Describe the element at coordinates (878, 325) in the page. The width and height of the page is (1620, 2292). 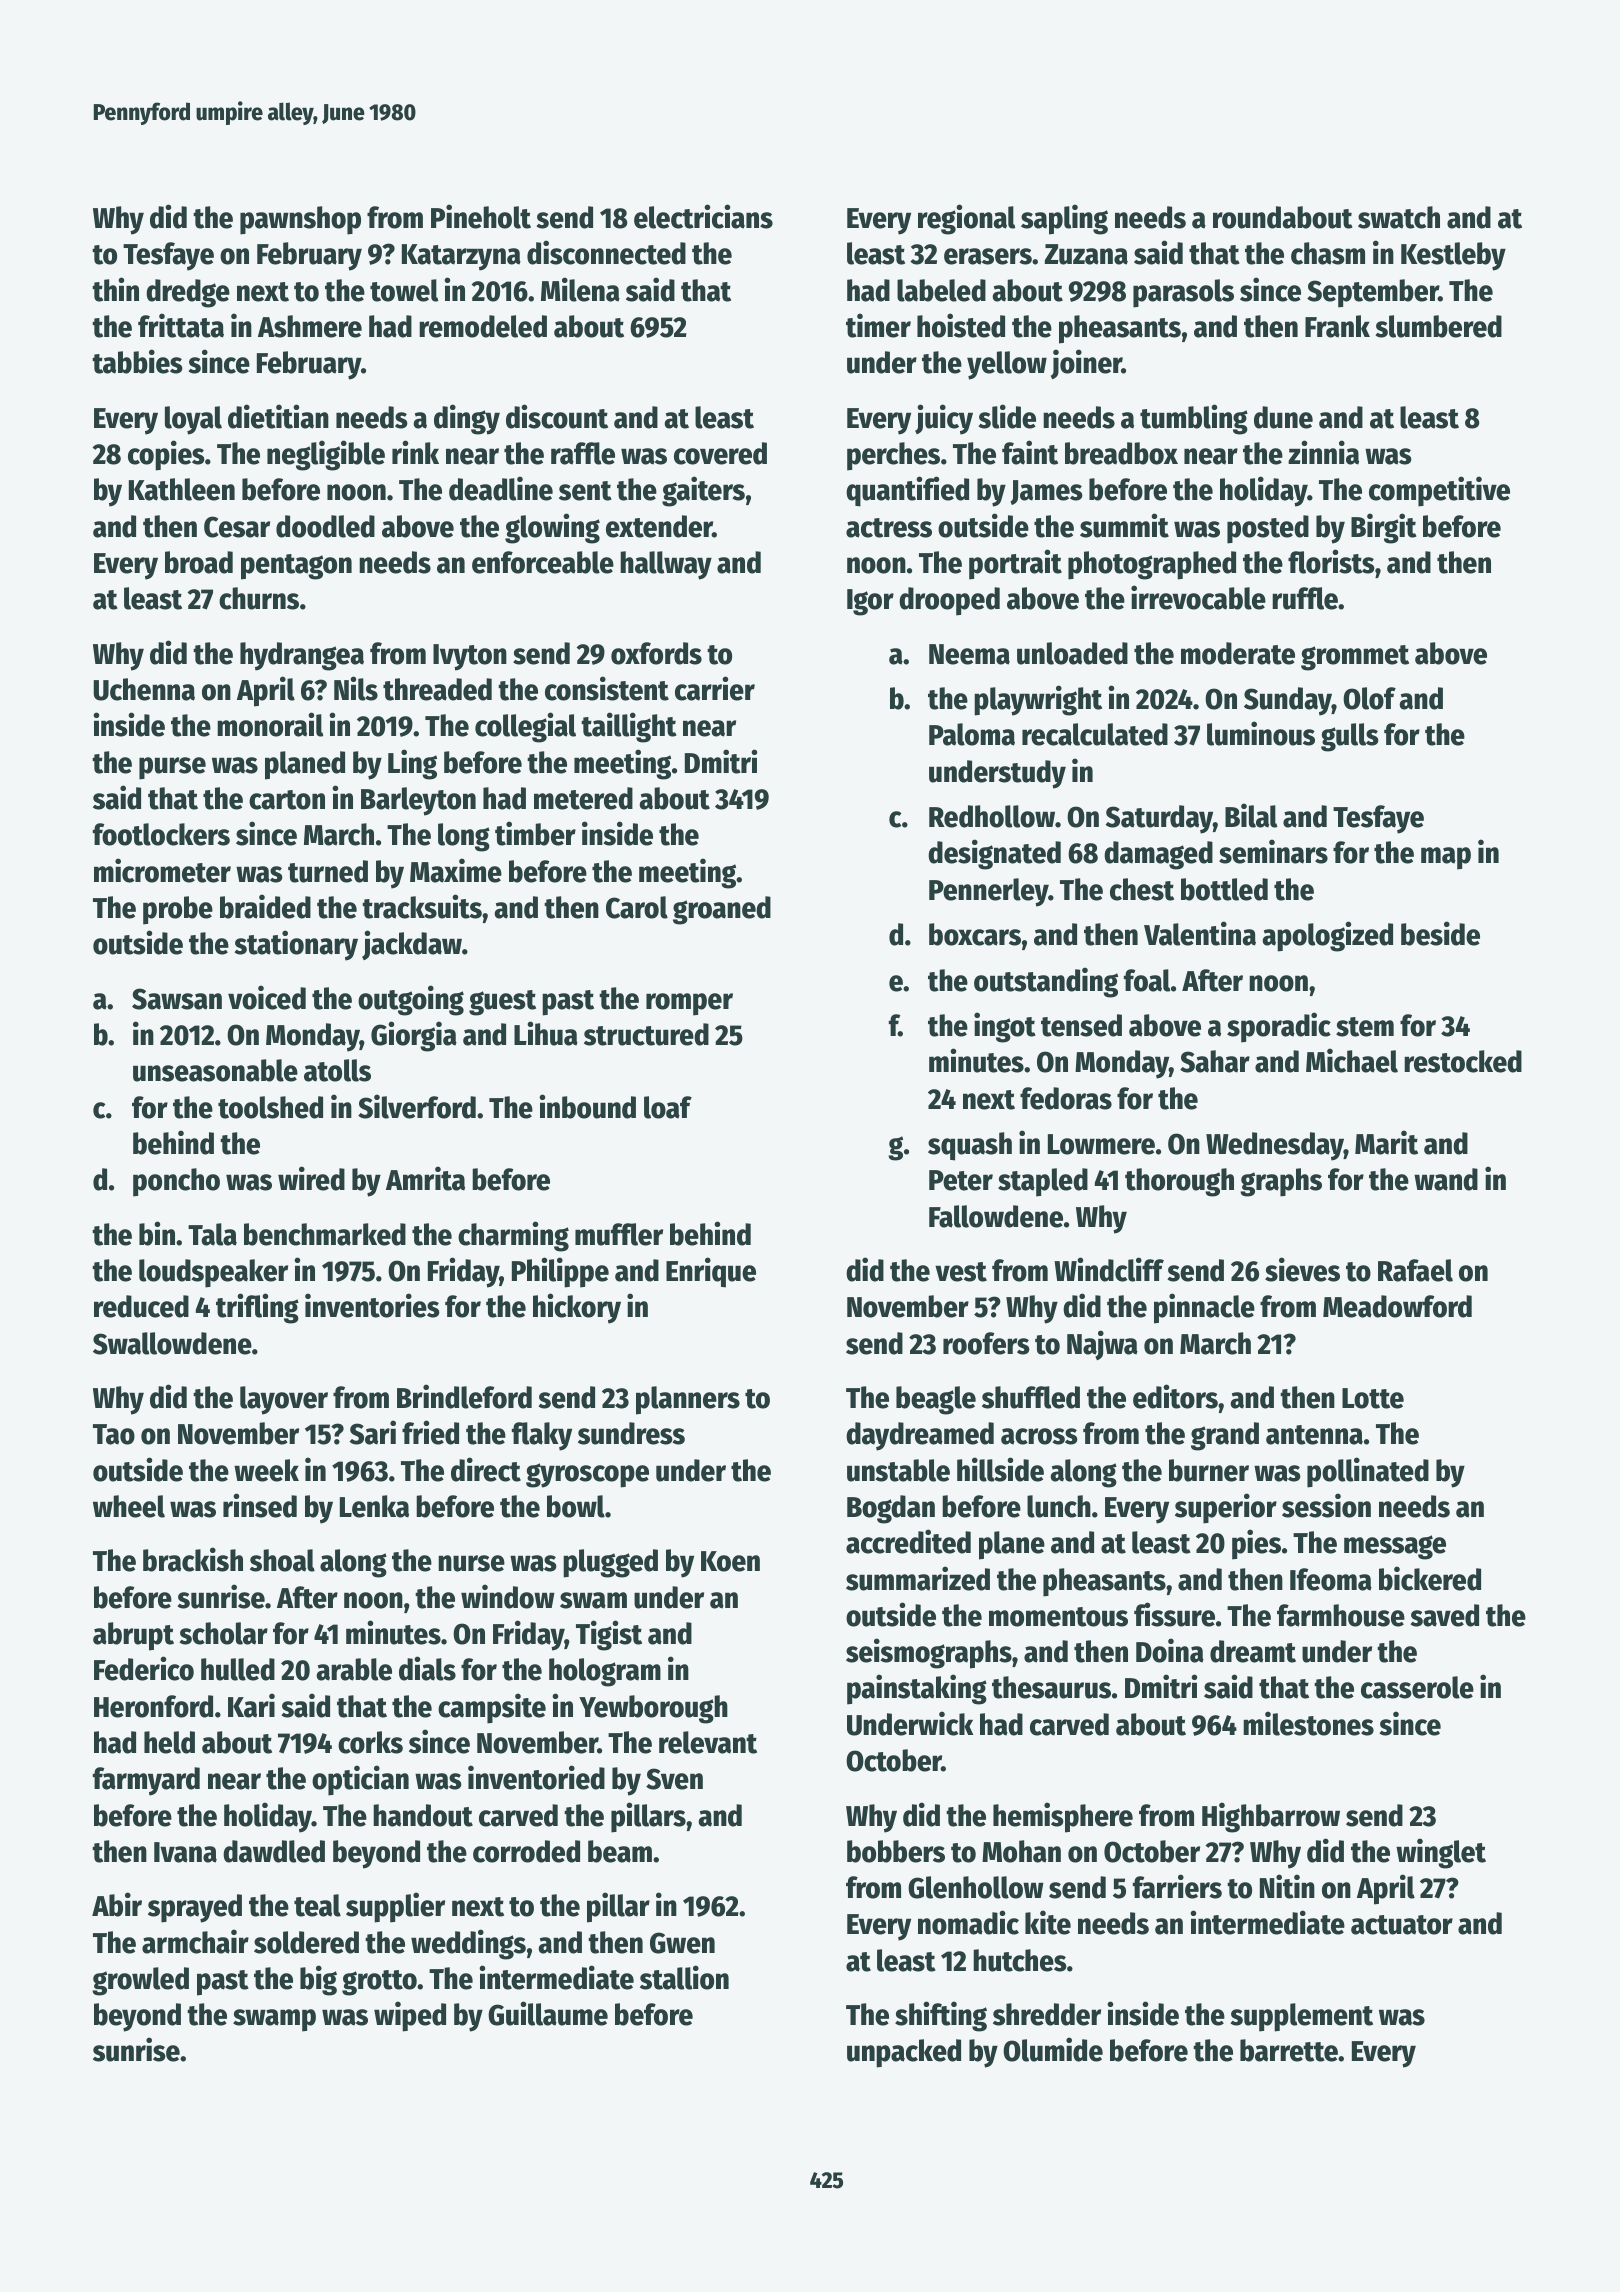
I see `timer` at that location.
